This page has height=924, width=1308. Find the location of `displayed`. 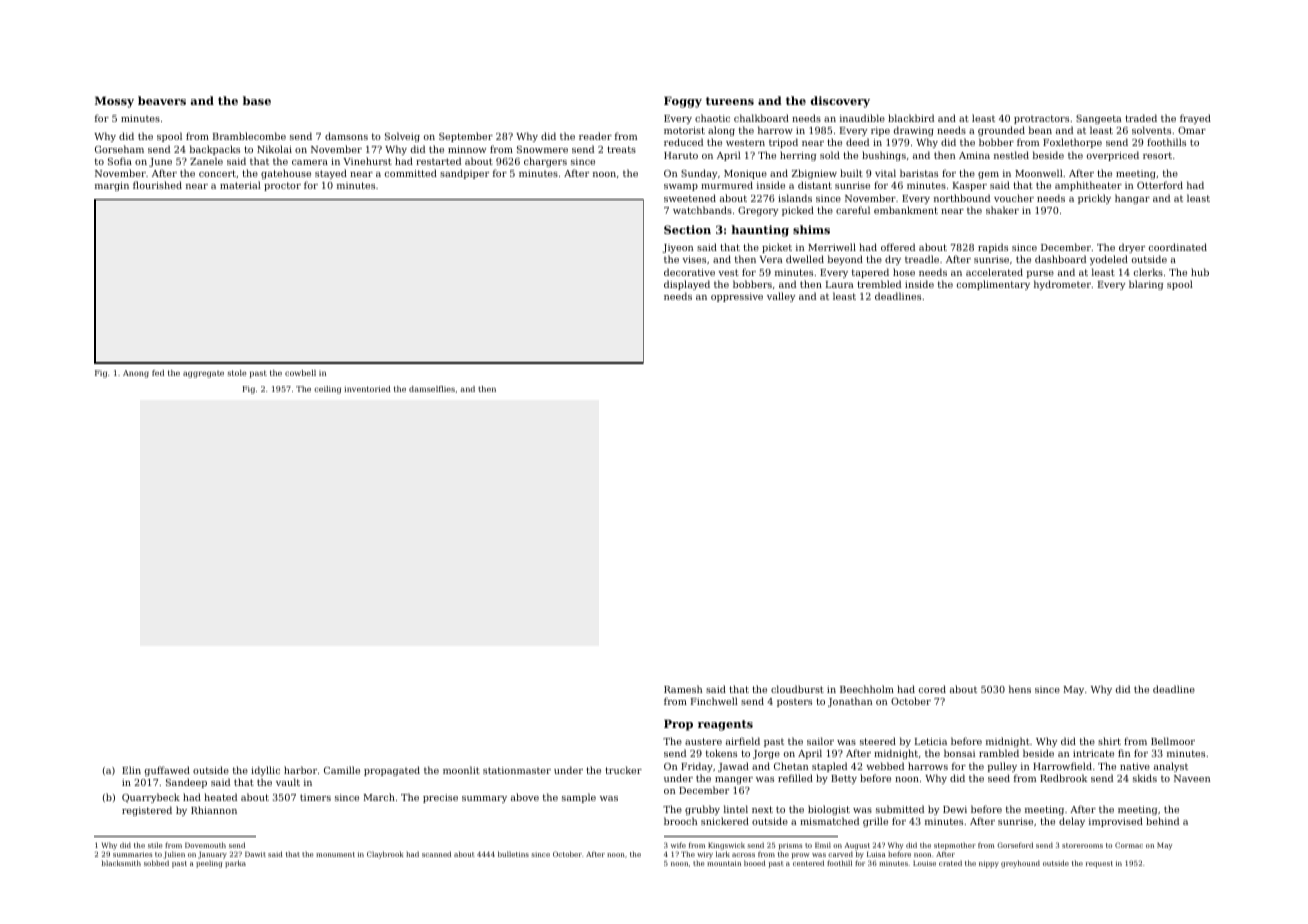

displayed is located at coordinates (687, 285).
